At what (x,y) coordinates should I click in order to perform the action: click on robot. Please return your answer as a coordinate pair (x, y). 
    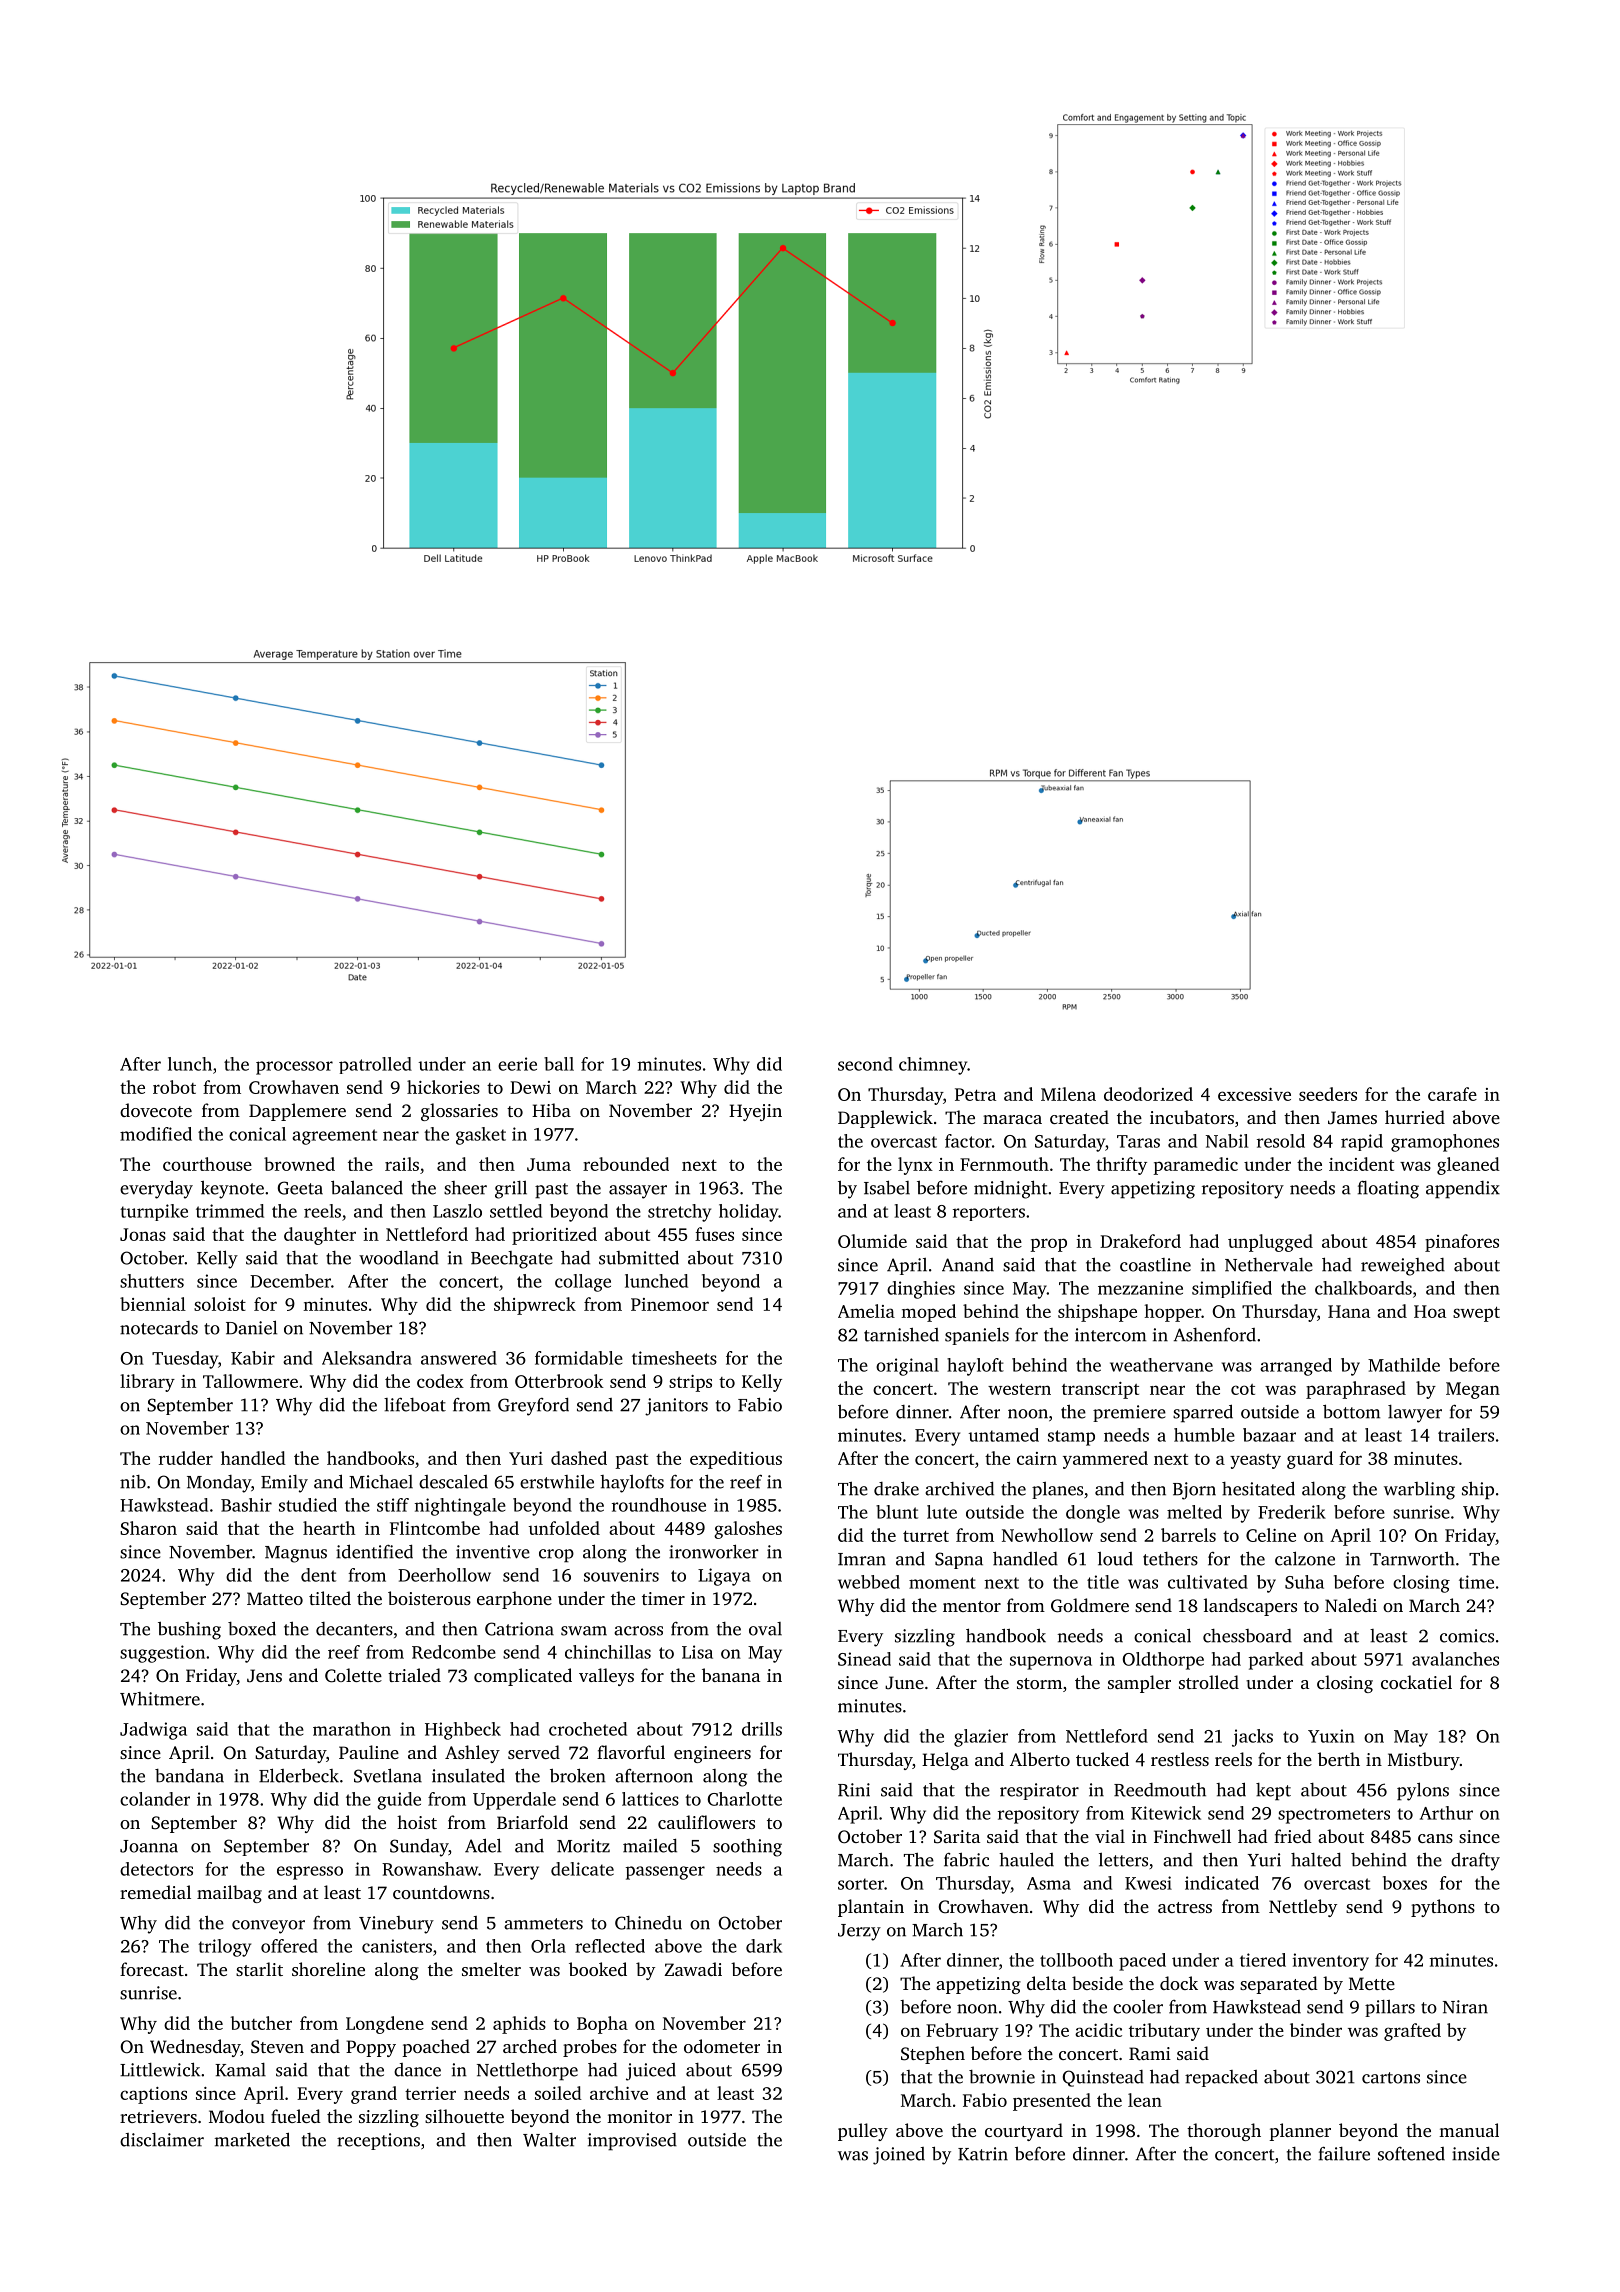
    Looking at the image, I should click on (174, 1087).
